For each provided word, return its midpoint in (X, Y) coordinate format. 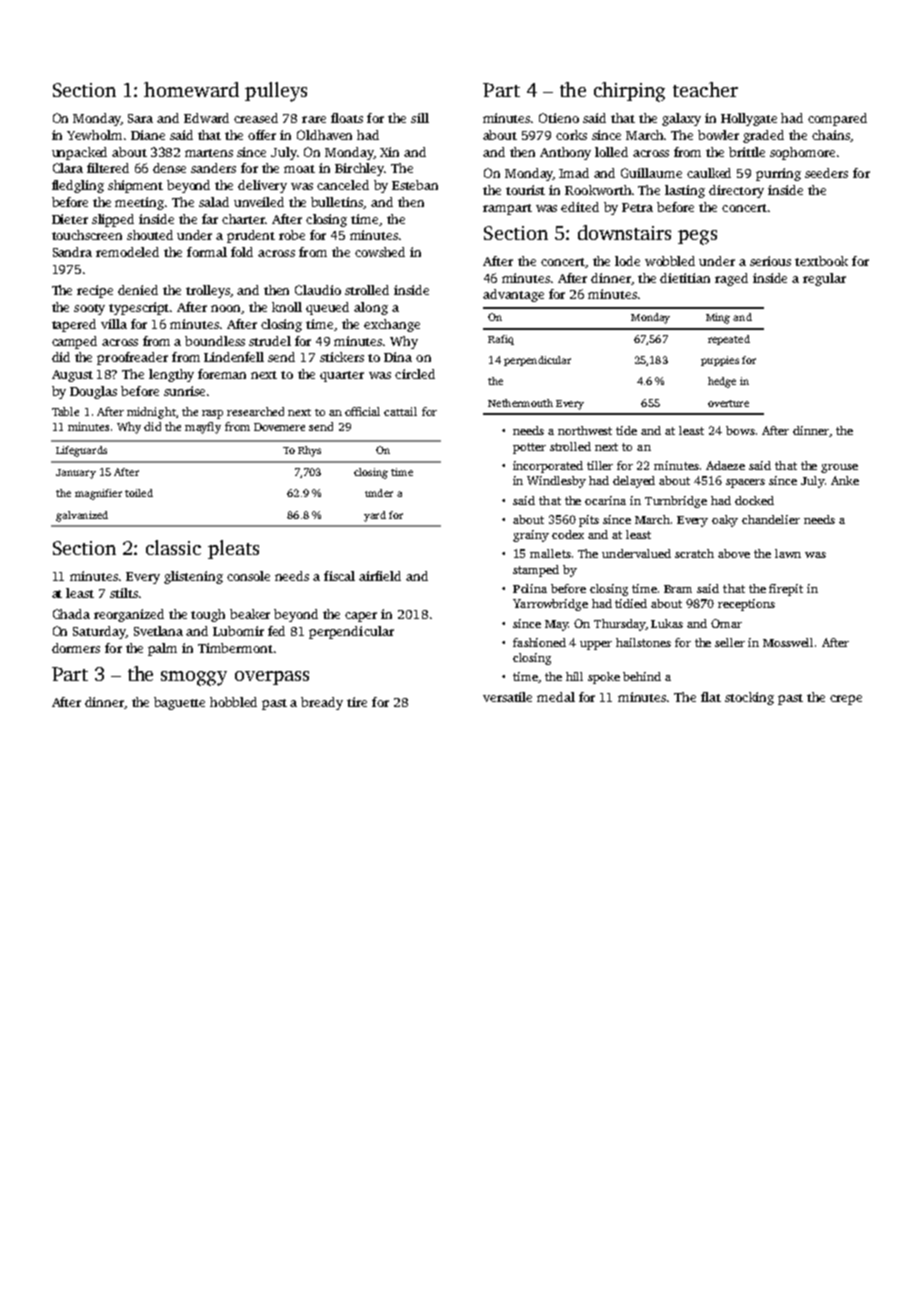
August (72, 376)
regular (824, 279)
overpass (272, 678)
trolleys (208, 291)
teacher (705, 89)
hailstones (643, 642)
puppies (720, 361)
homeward (191, 89)
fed (276, 631)
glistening (193, 577)
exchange (392, 325)
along (371, 308)
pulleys (276, 92)
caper (361, 617)
